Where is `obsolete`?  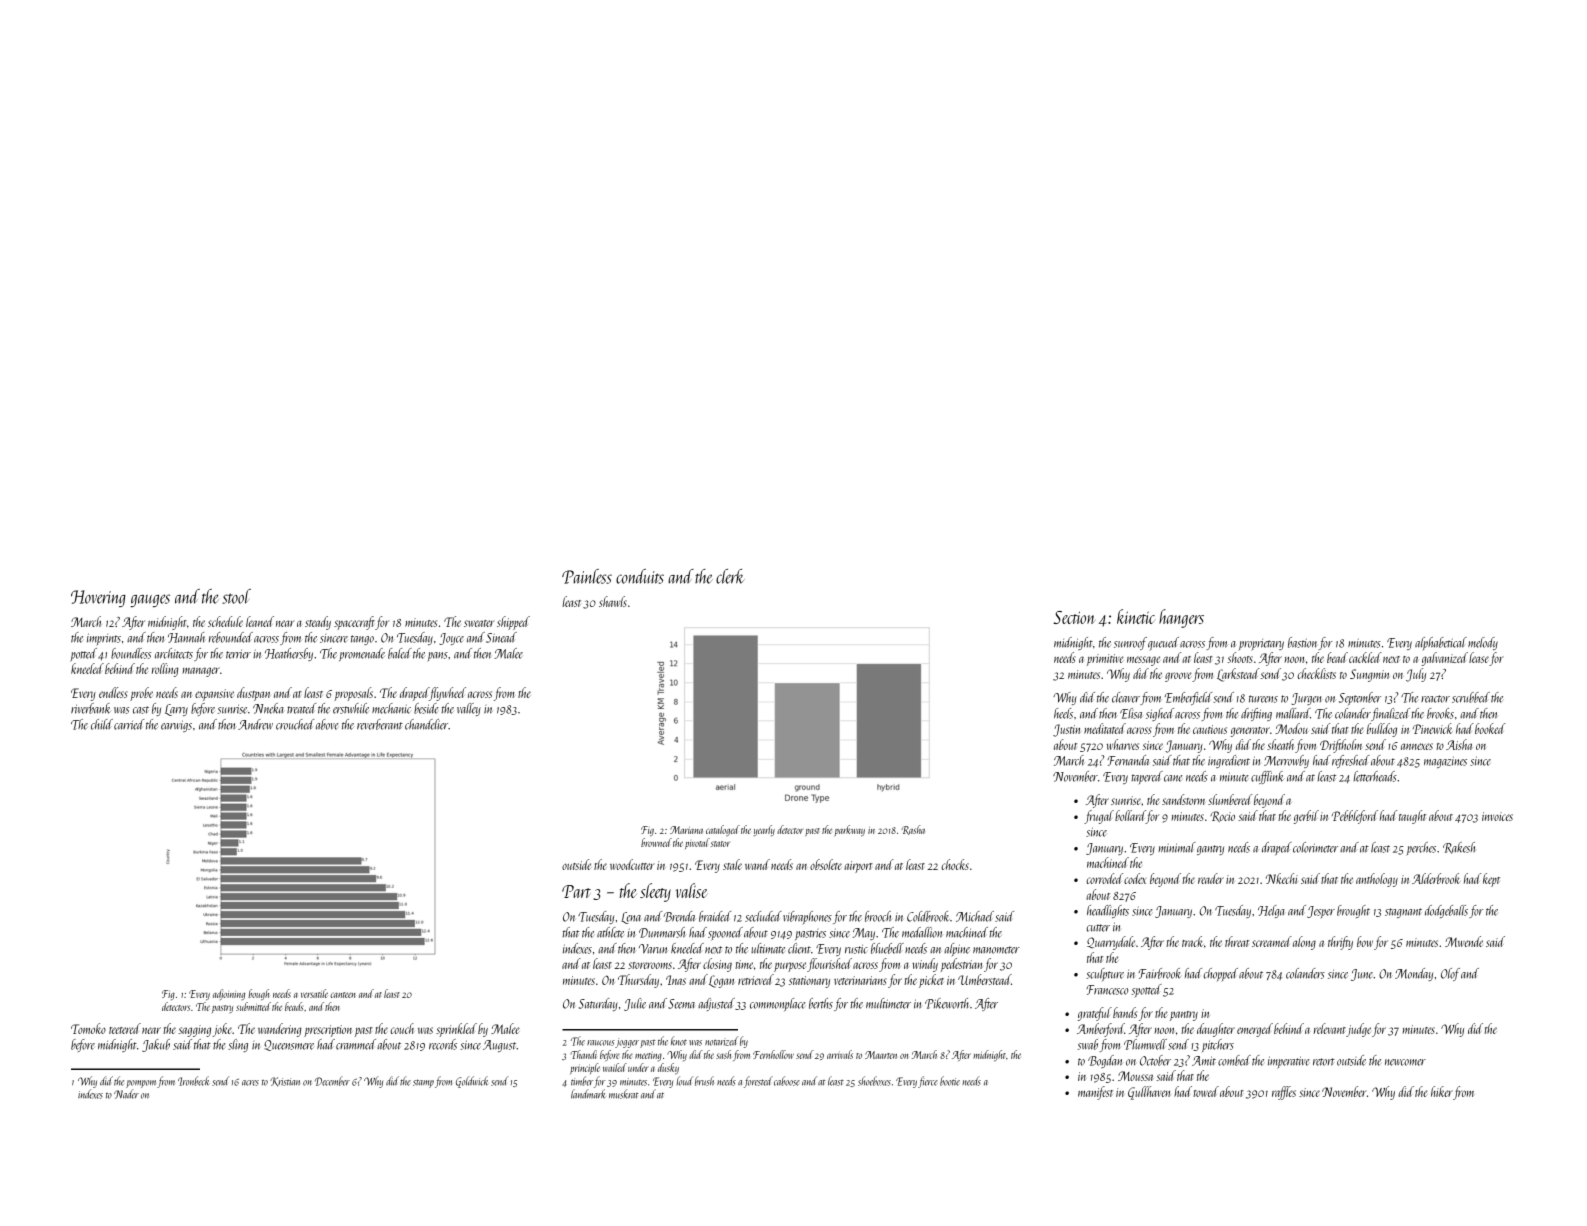 obsolete is located at coordinates (826, 864).
